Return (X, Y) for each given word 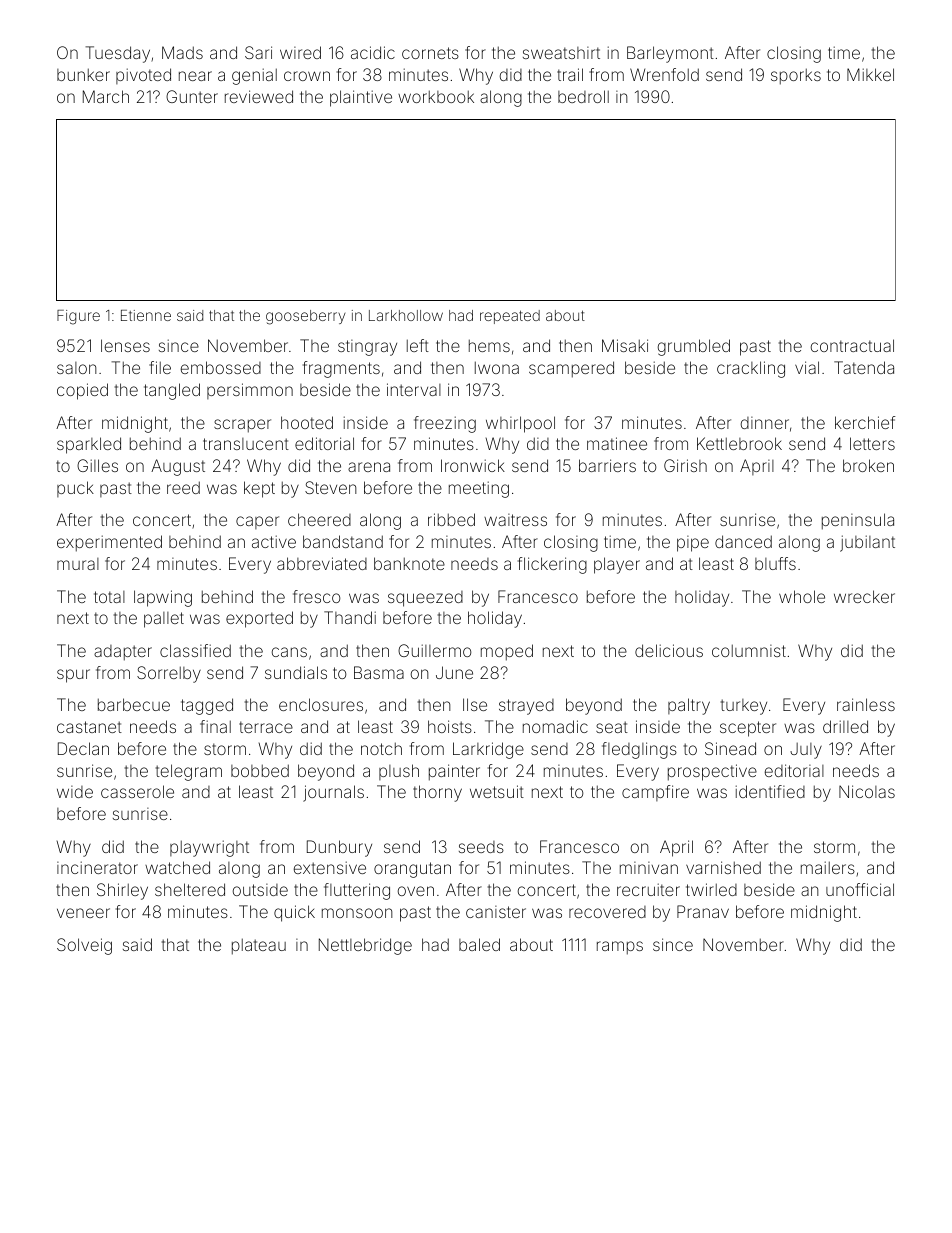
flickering (552, 565)
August (178, 467)
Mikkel (870, 74)
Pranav (703, 911)
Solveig (84, 946)
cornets (430, 53)
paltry (689, 706)
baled (479, 944)
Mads (182, 52)
